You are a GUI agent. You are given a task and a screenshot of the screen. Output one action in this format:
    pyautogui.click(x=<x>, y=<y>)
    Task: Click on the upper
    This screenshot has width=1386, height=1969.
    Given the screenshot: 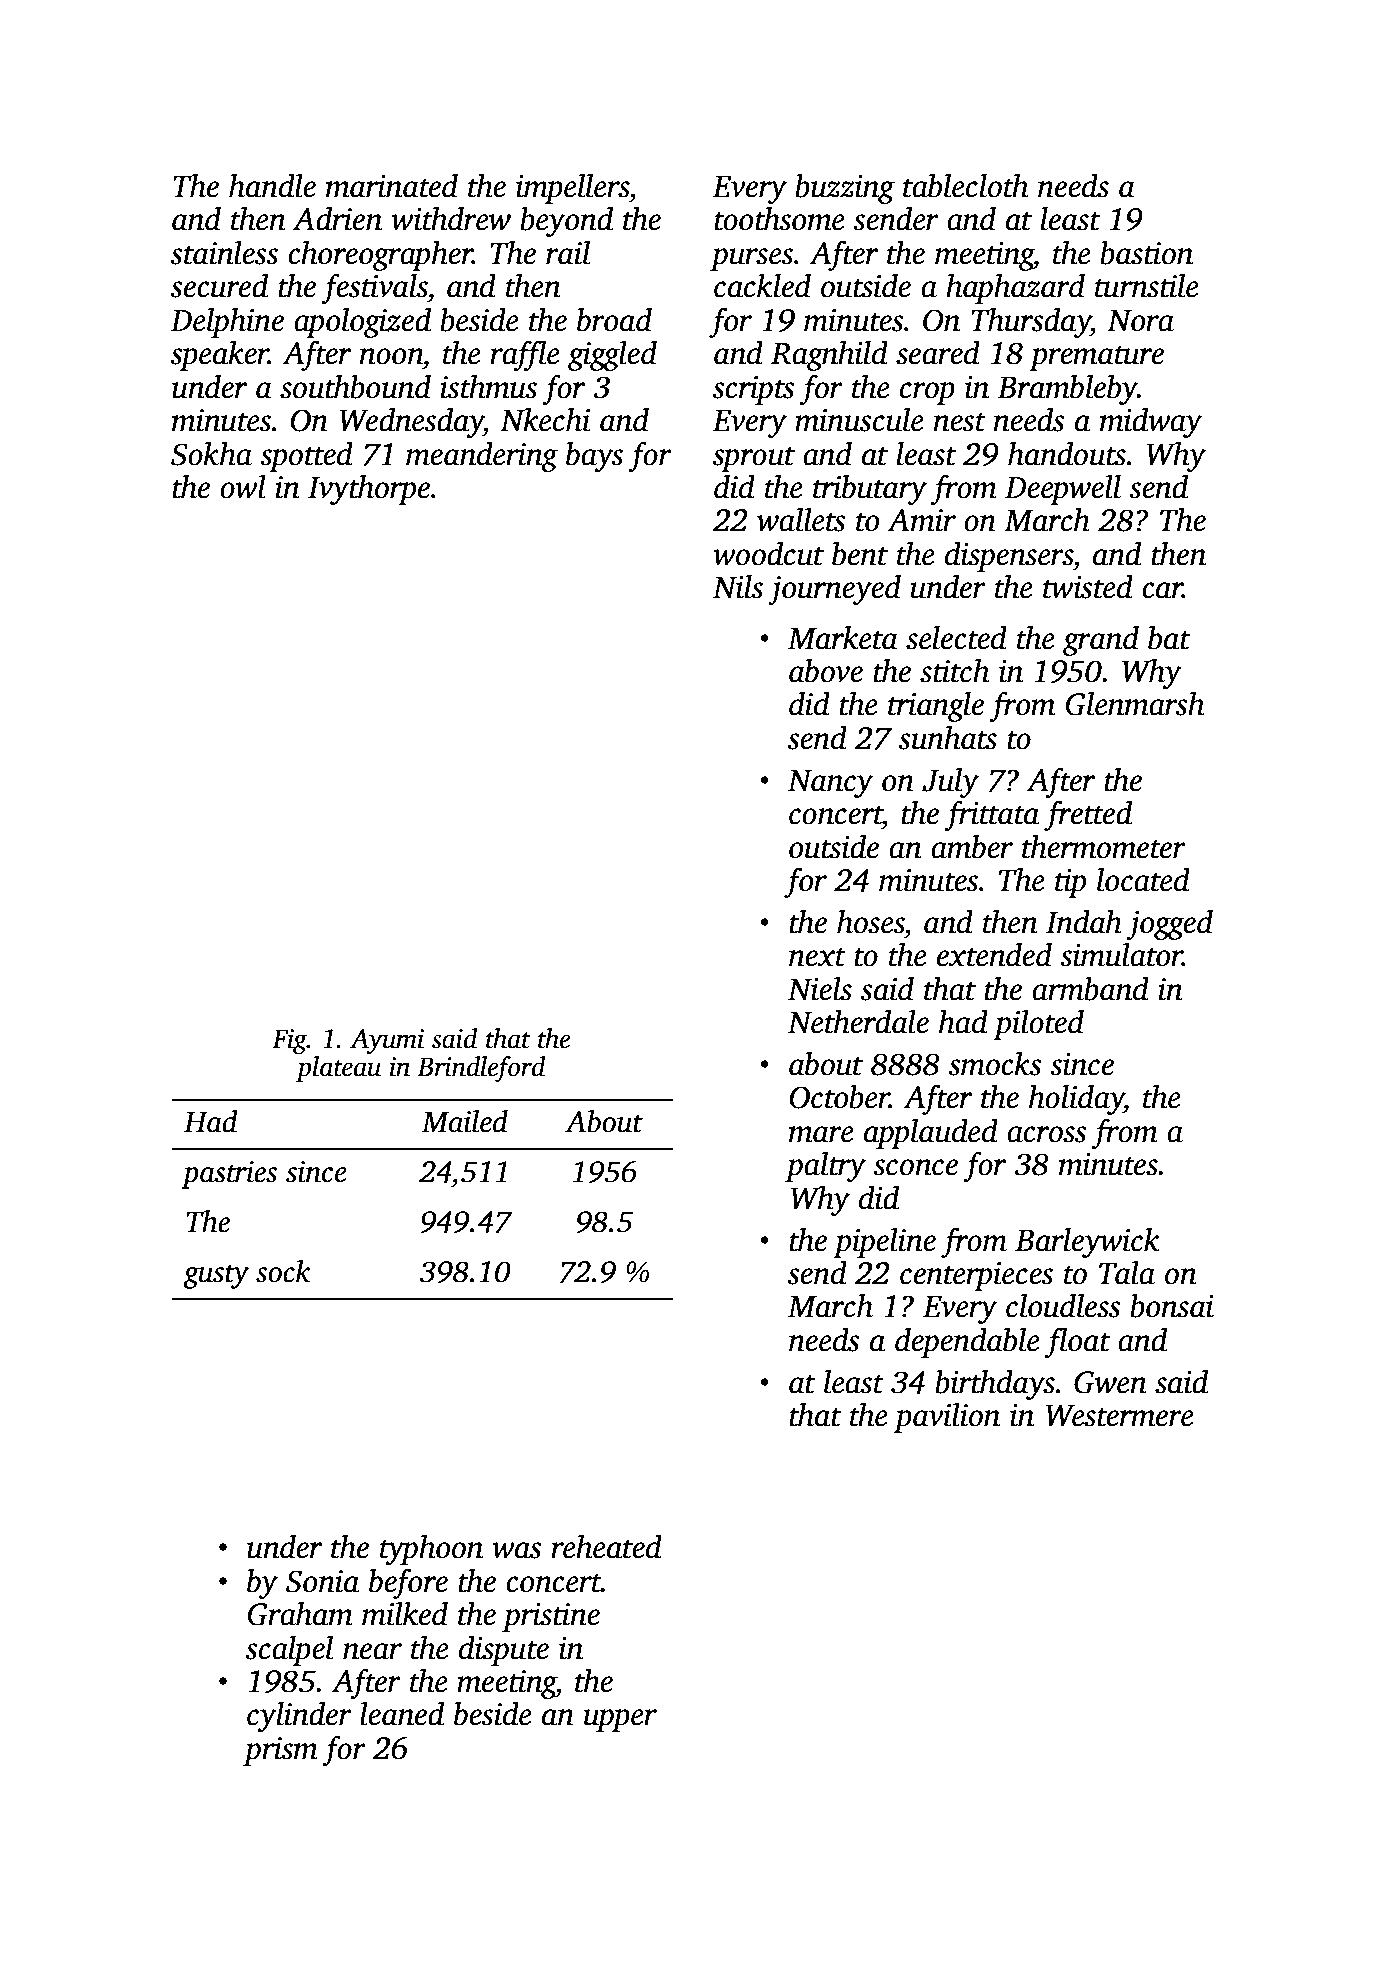 What is the action you would take?
    pyautogui.click(x=620, y=1720)
